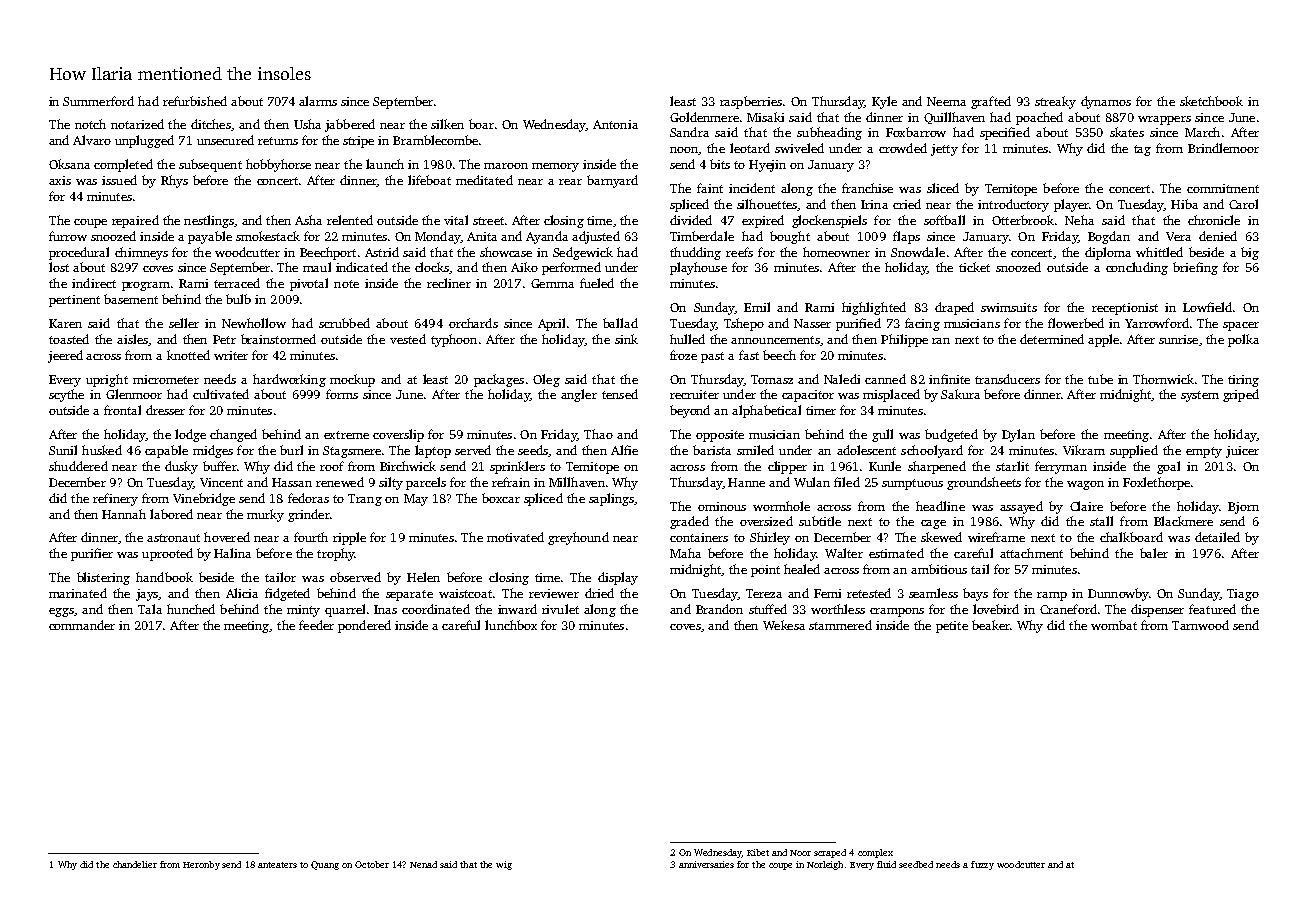 This screenshot has width=1308, height=924. What do you see at coordinates (1055, 102) in the screenshot?
I see `streaky` at bounding box center [1055, 102].
